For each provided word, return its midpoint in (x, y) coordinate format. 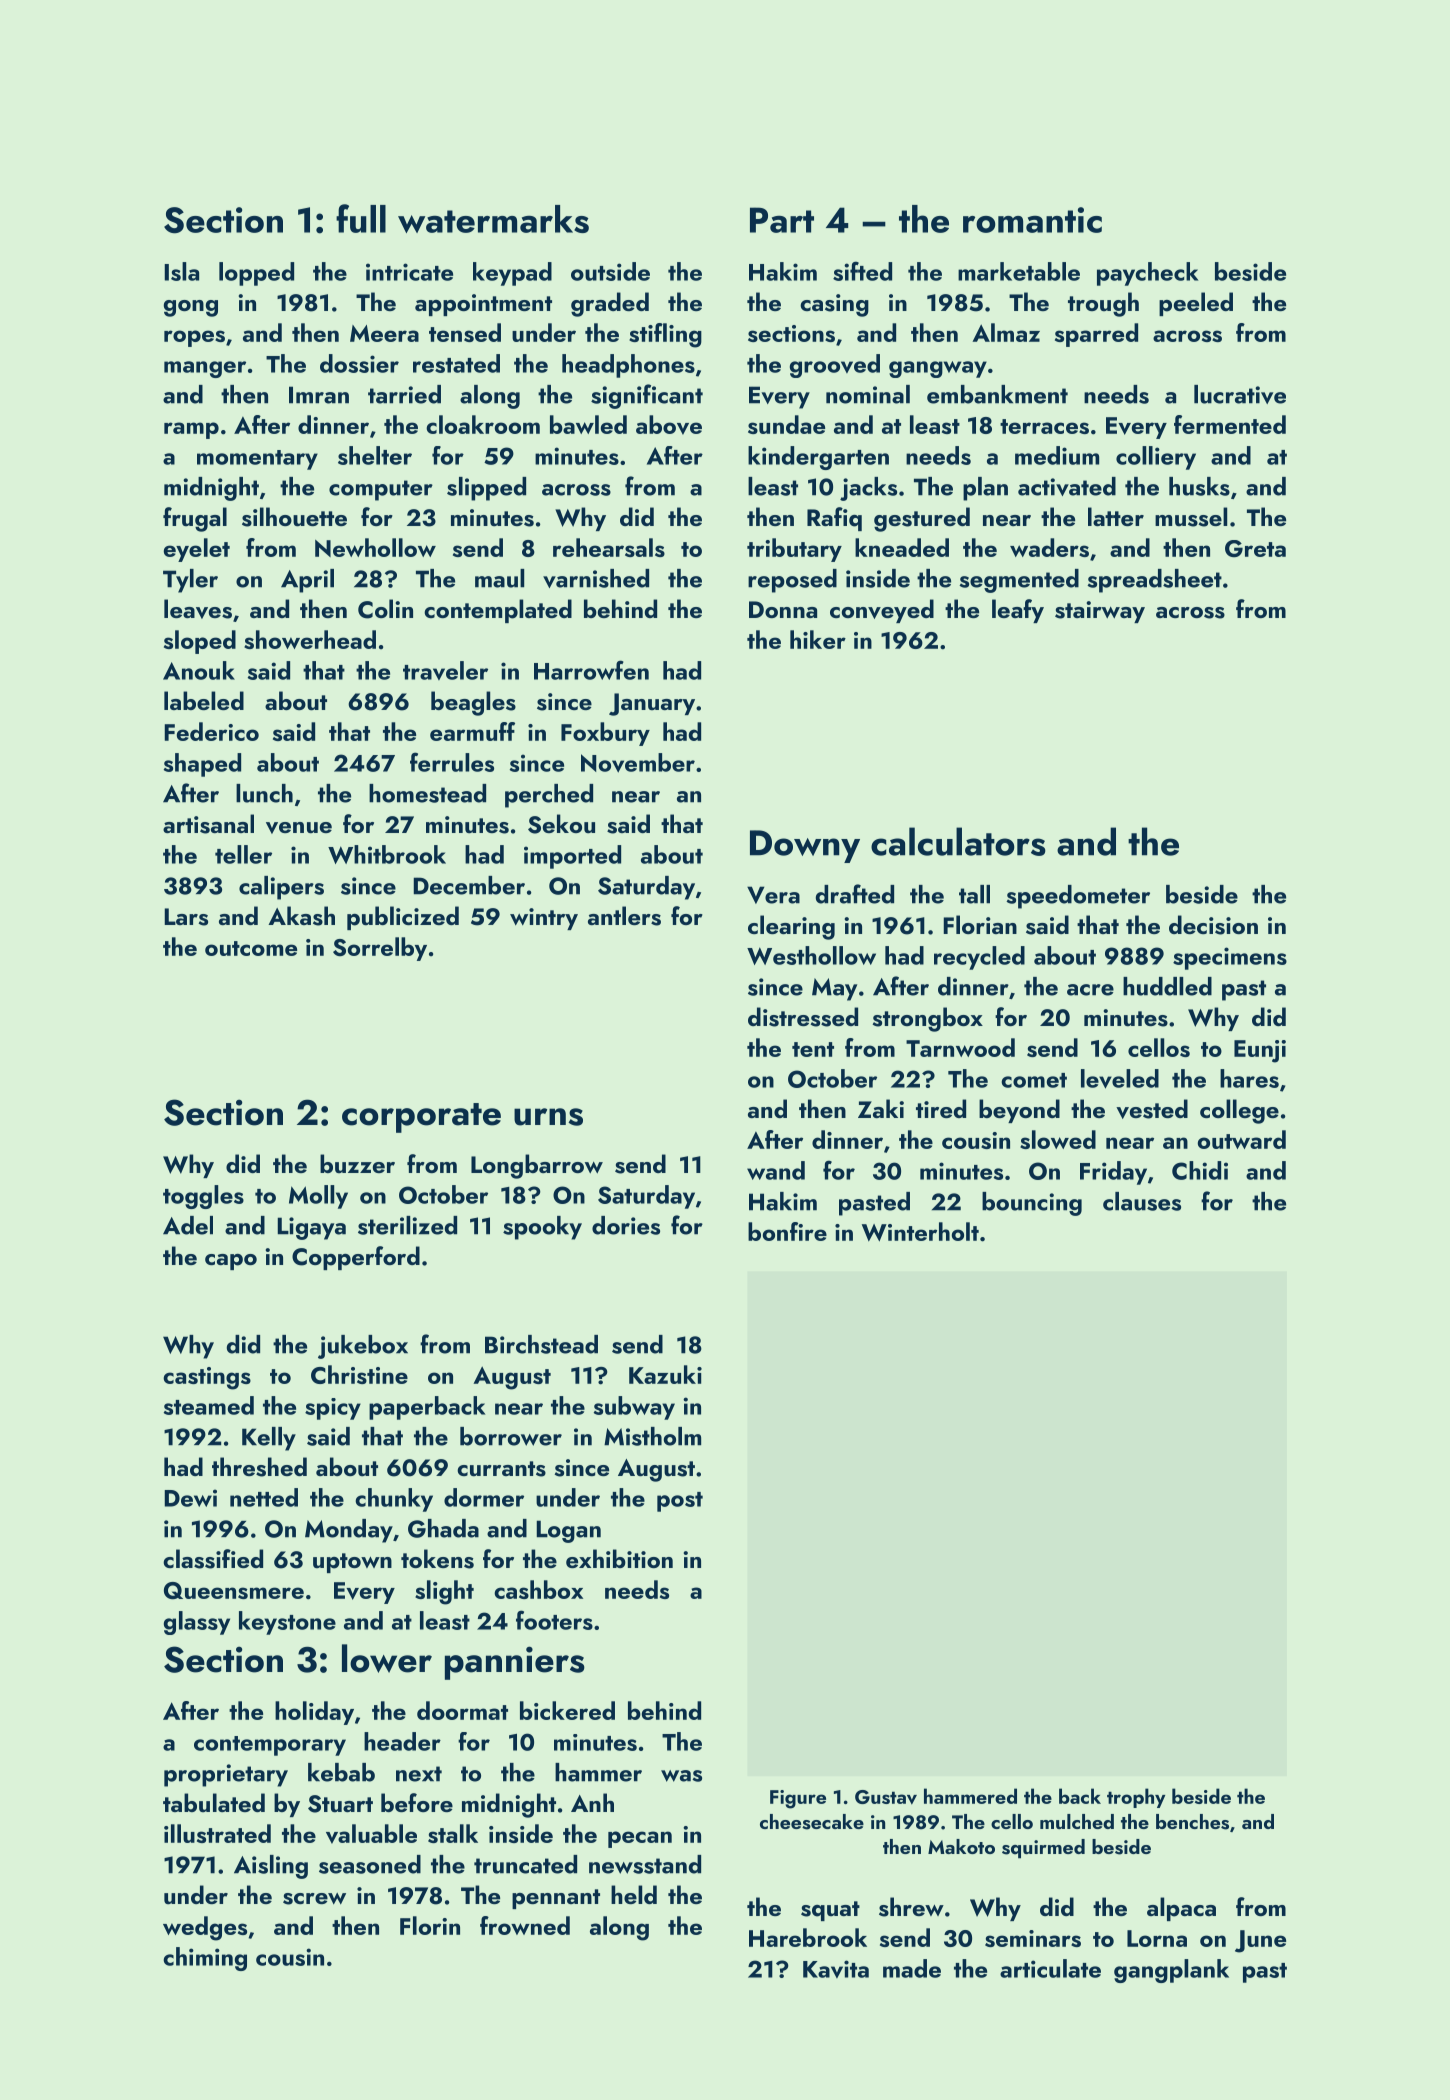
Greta (1255, 548)
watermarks (493, 219)
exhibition (619, 1558)
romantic (1032, 220)
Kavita (836, 1969)
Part (782, 220)
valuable (371, 1834)
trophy (1136, 1798)
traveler (445, 670)
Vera (773, 895)
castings (207, 1378)
